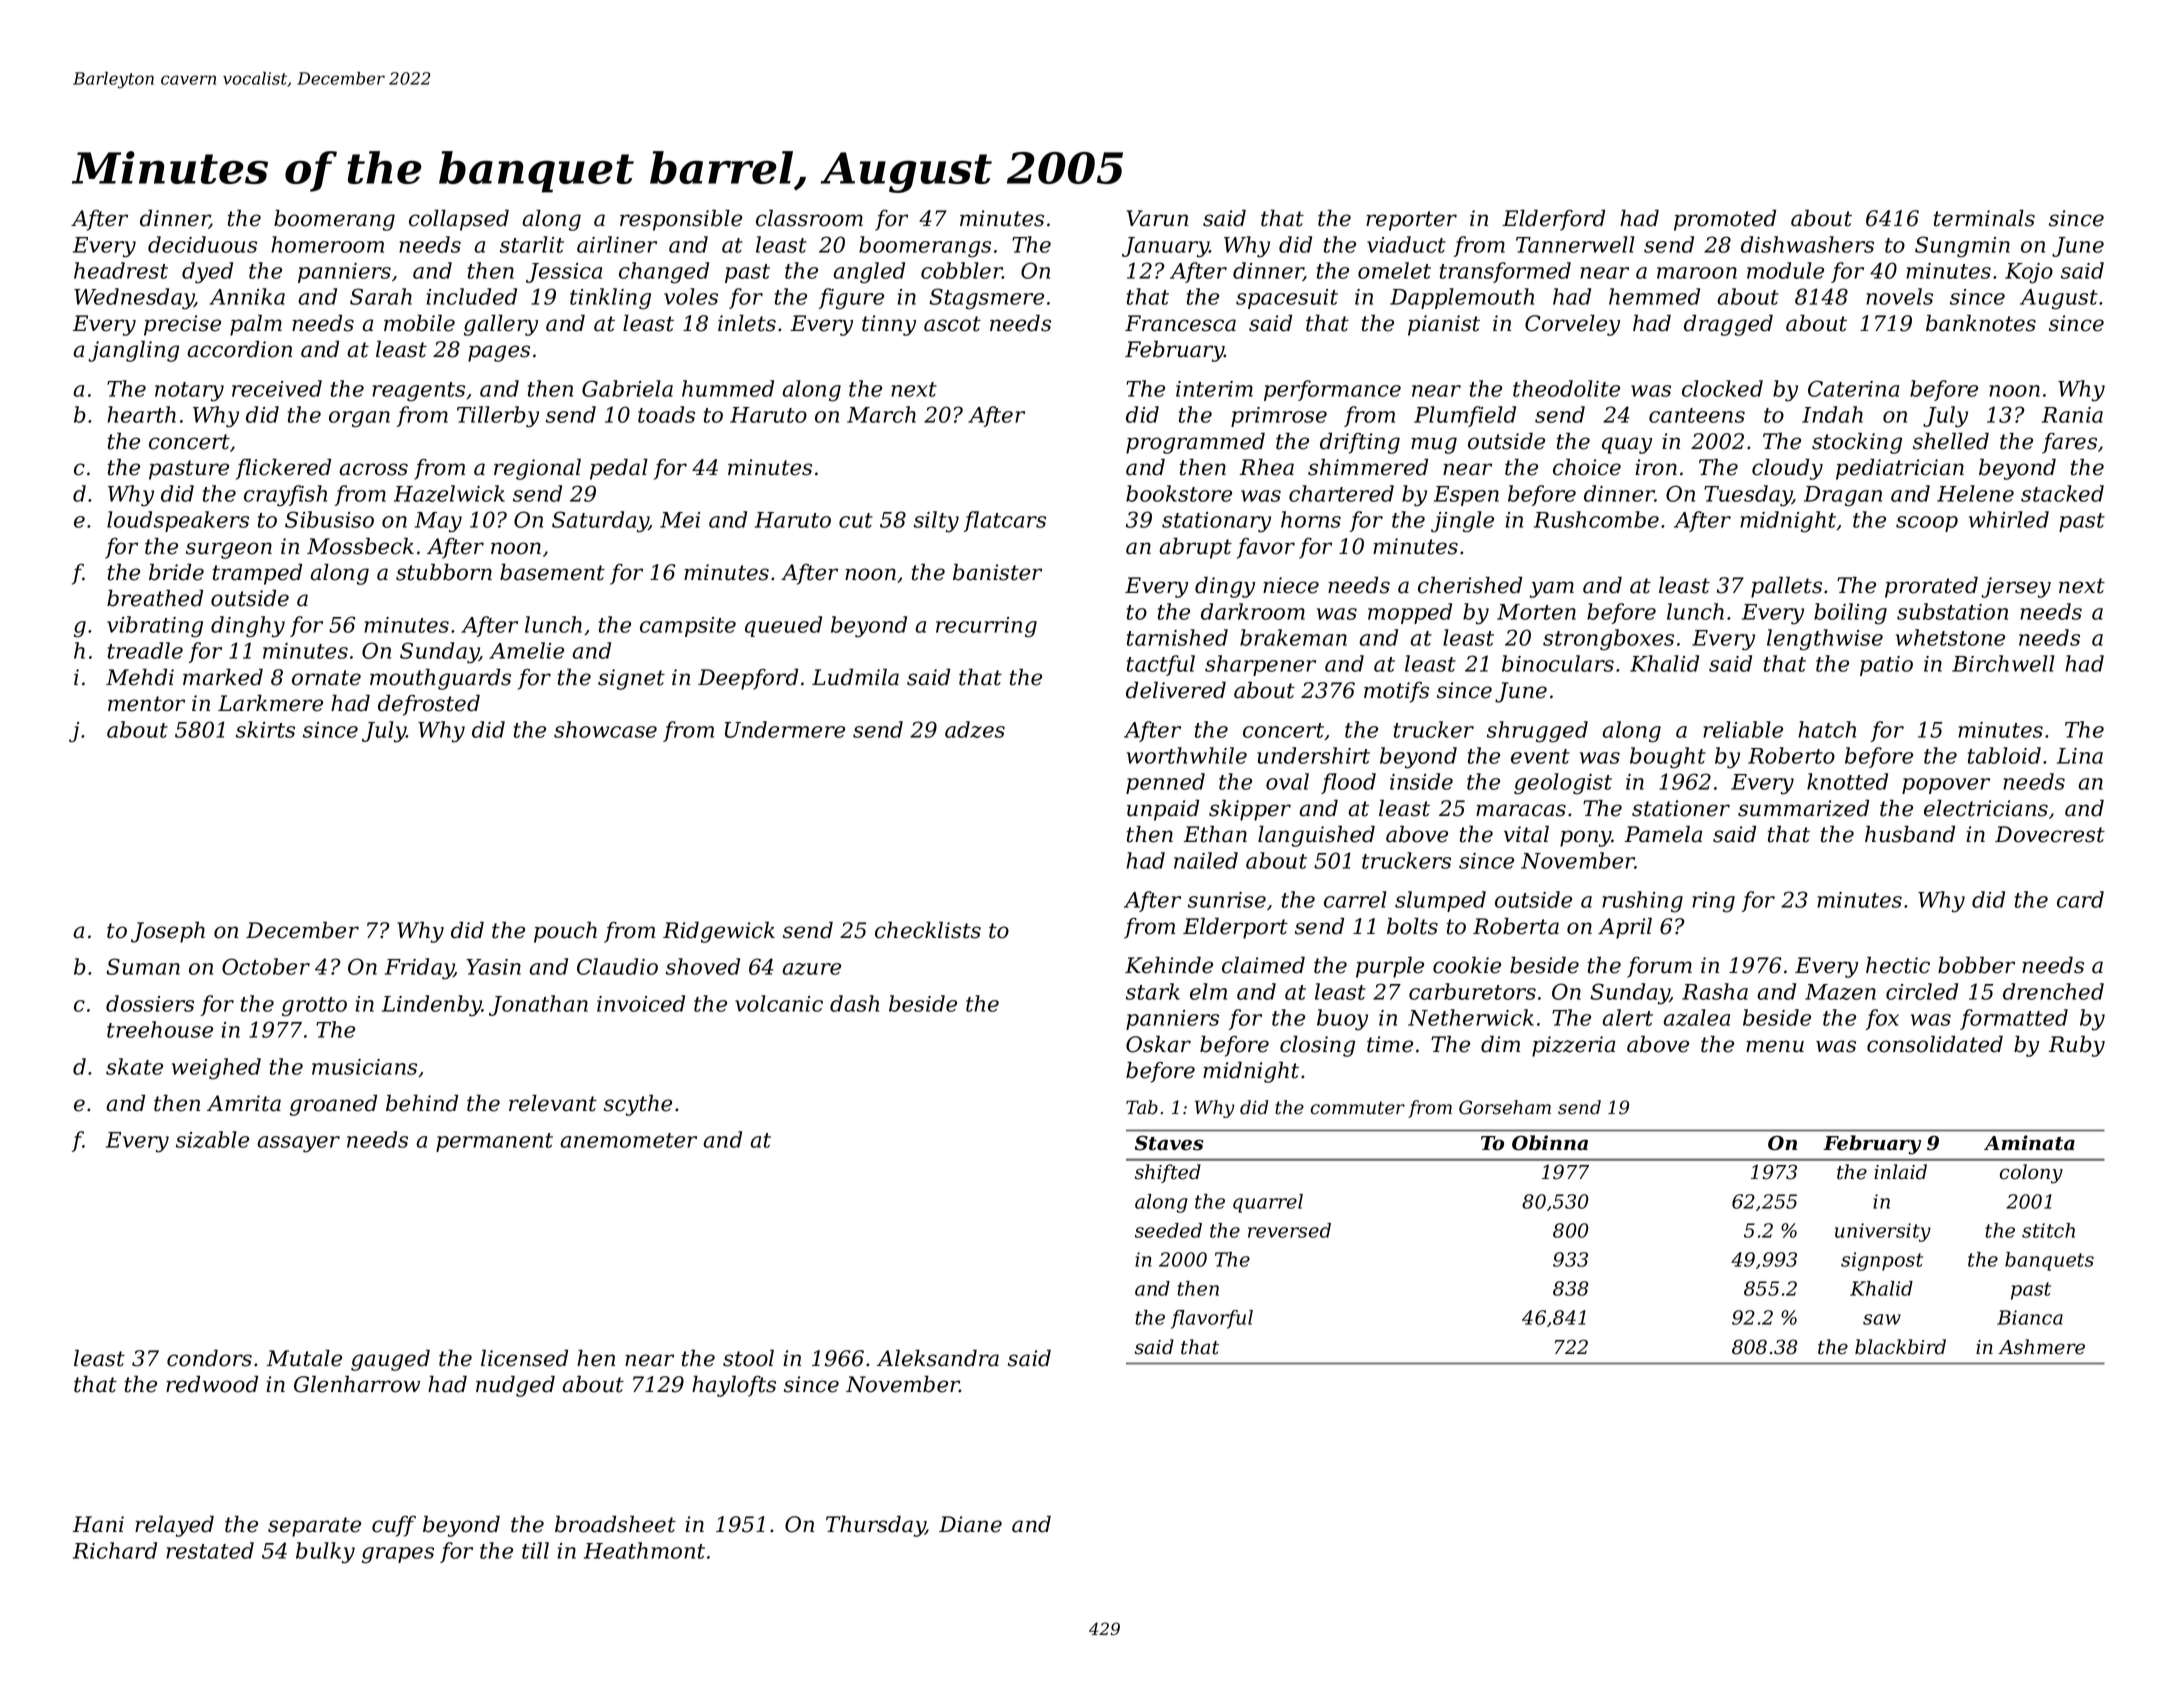  Describe the element at coordinates (248, 627) in the screenshot. I see `dinghy` at that location.
